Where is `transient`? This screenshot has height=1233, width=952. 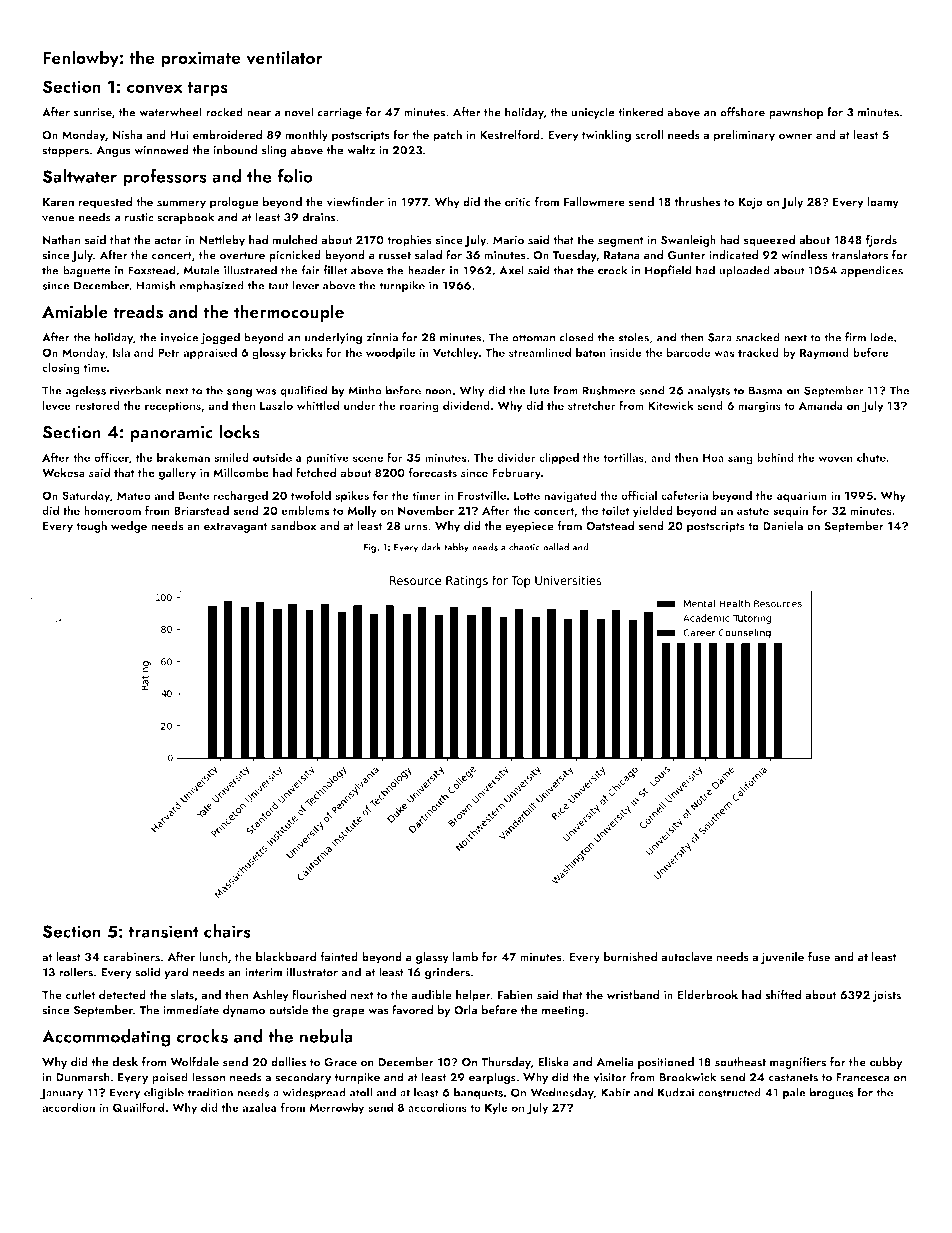
transient is located at coordinates (164, 931).
